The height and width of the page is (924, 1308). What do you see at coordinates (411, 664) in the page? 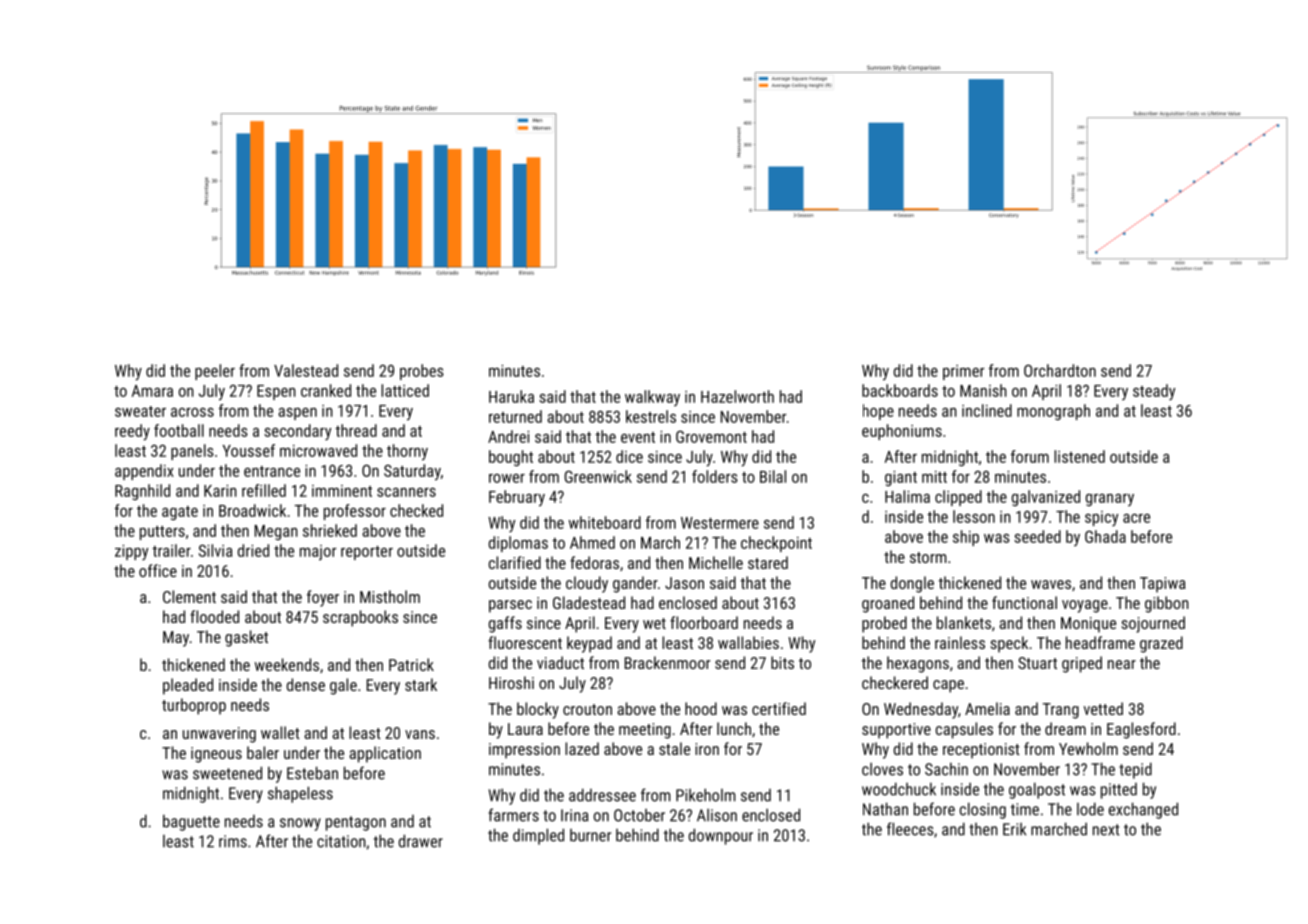
I see `Patrick` at bounding box center [411, 664].
